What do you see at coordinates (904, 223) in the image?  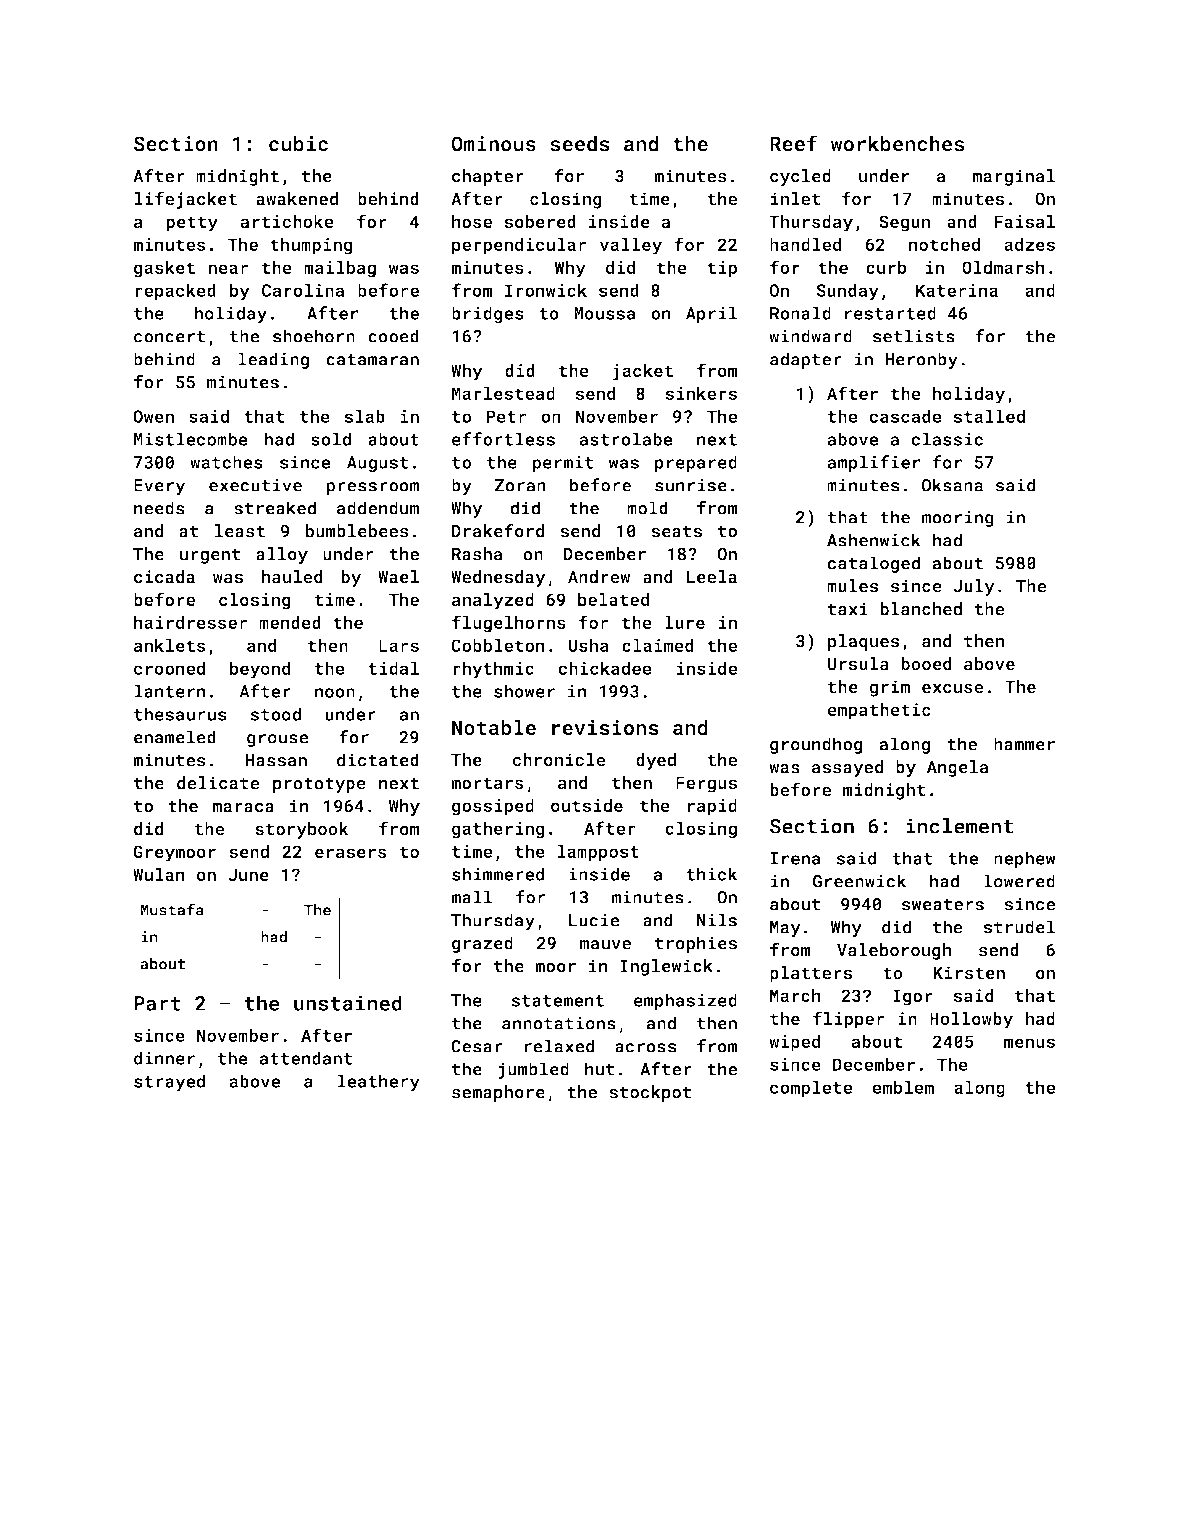 I see `Segun` at bounding box center [904, 223].
